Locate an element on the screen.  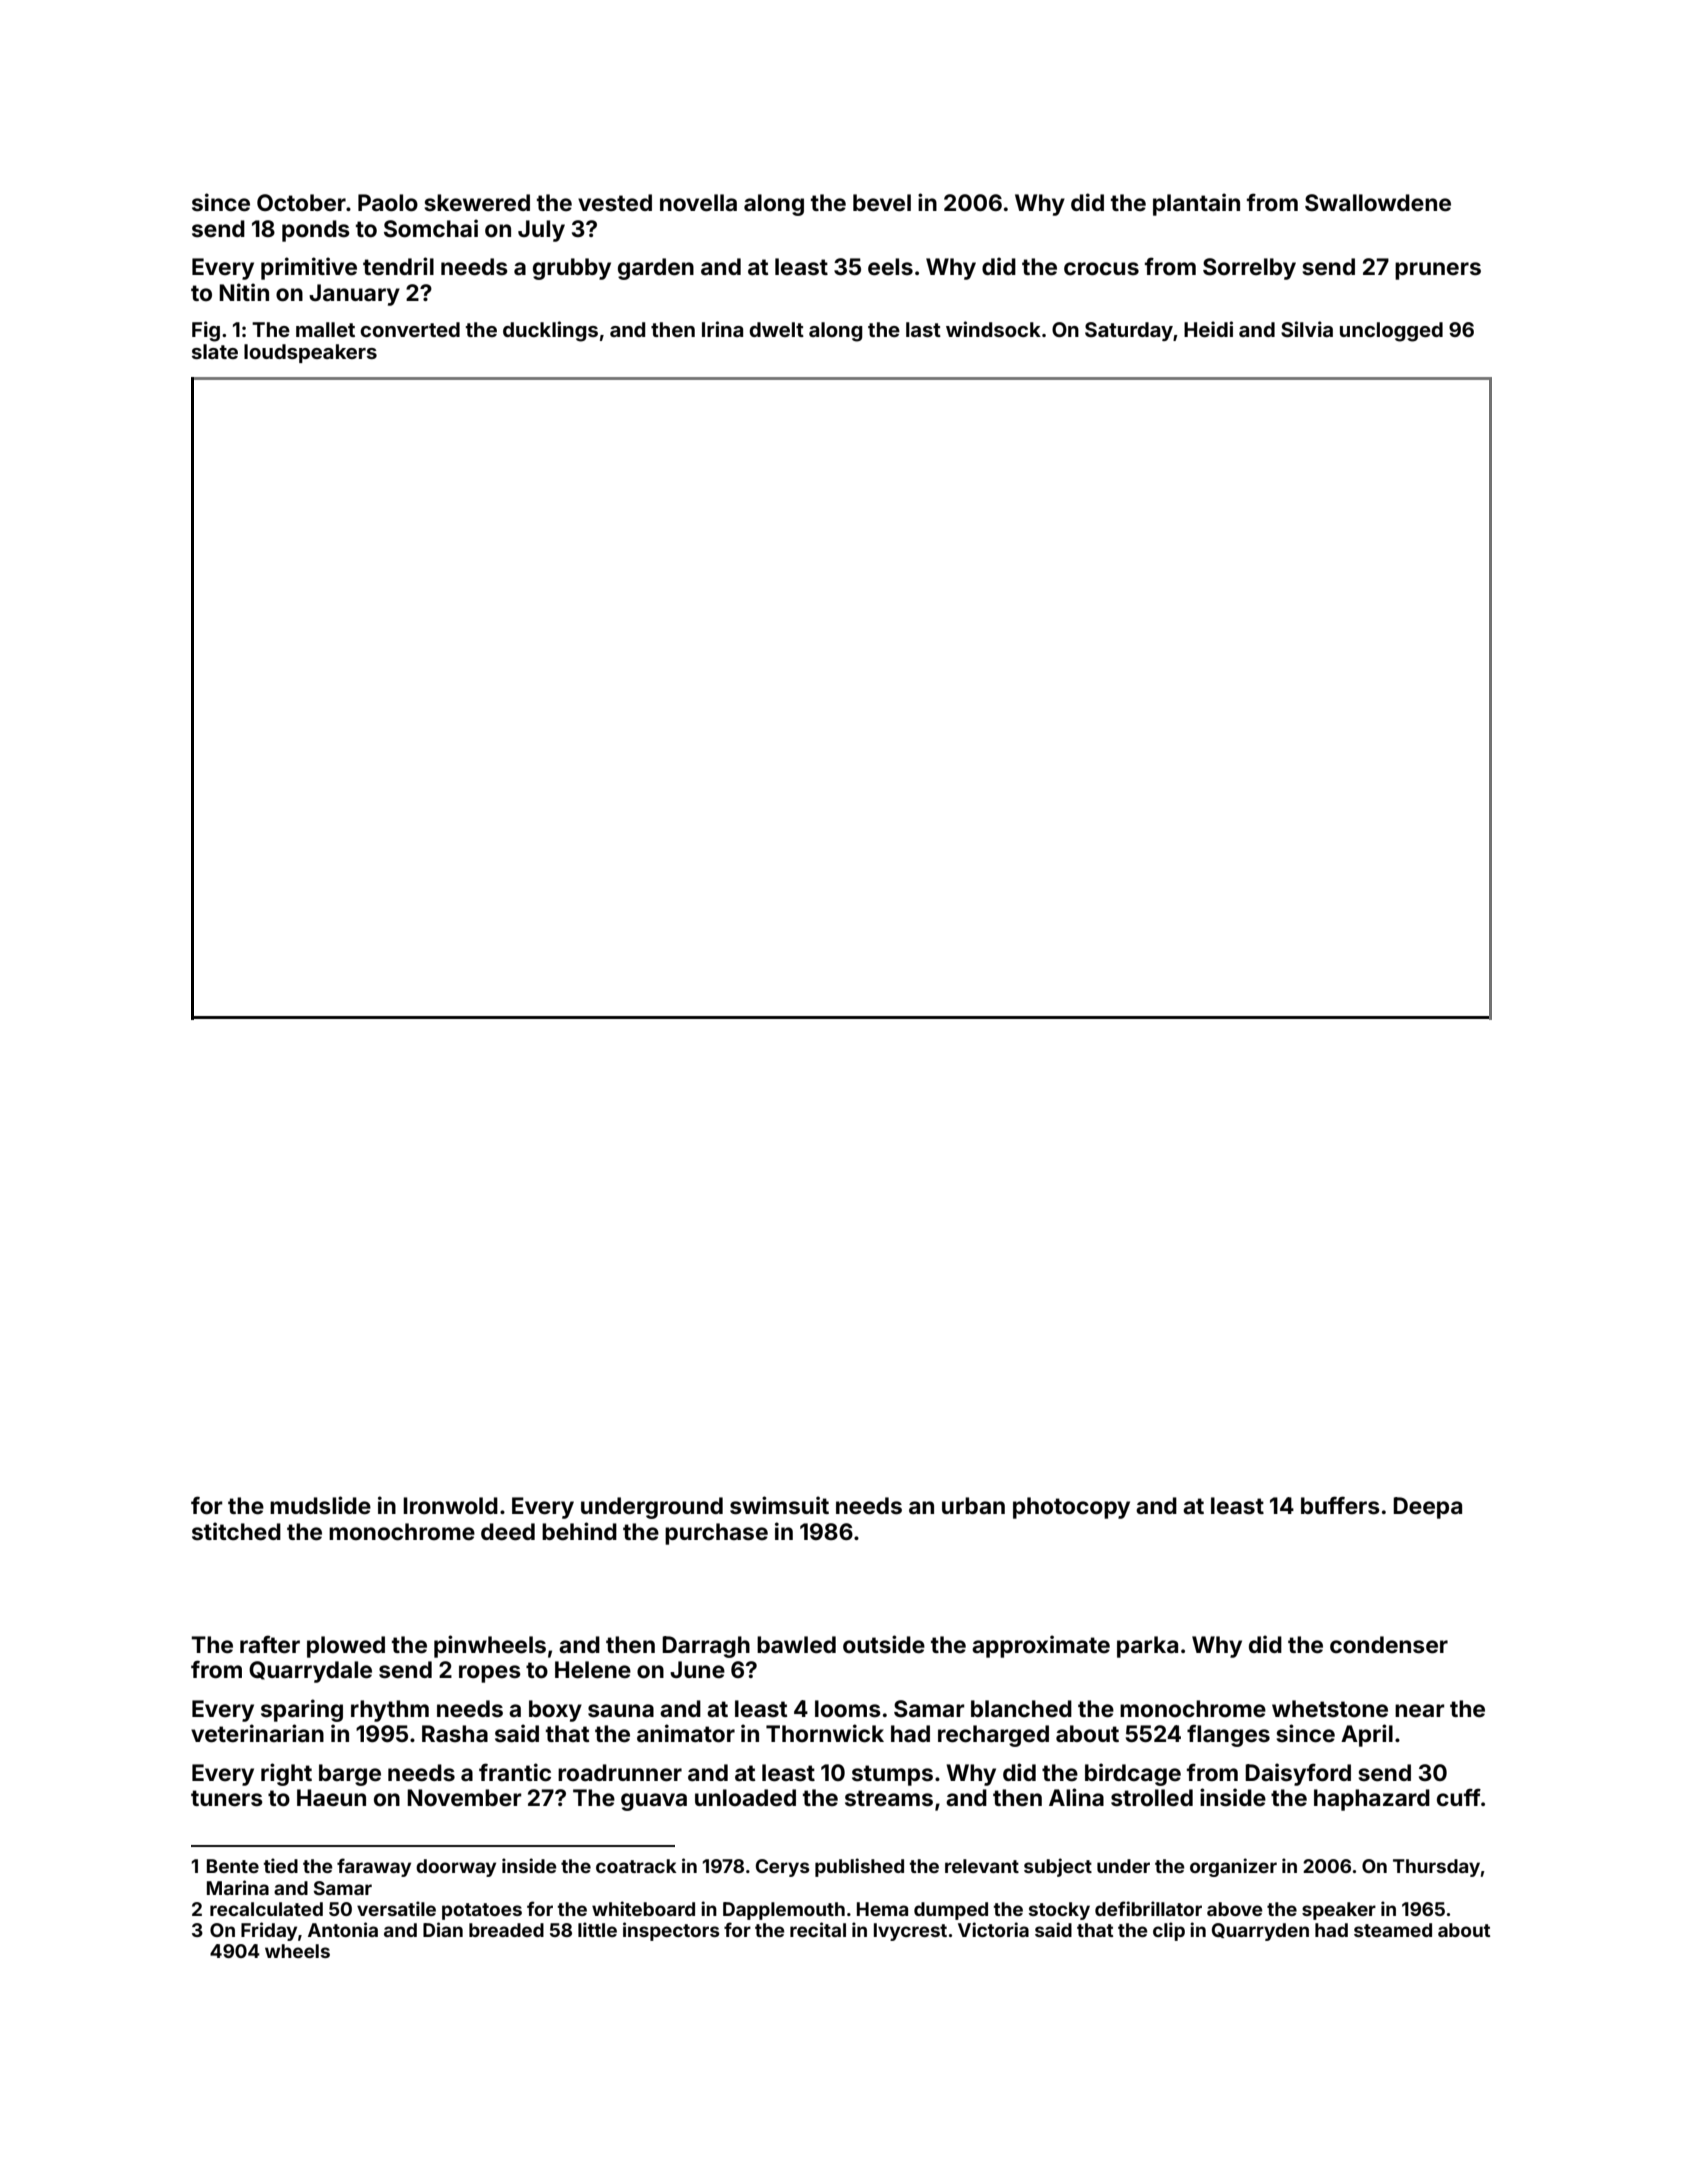
buffers is located at coordinates (1340, 1505).
